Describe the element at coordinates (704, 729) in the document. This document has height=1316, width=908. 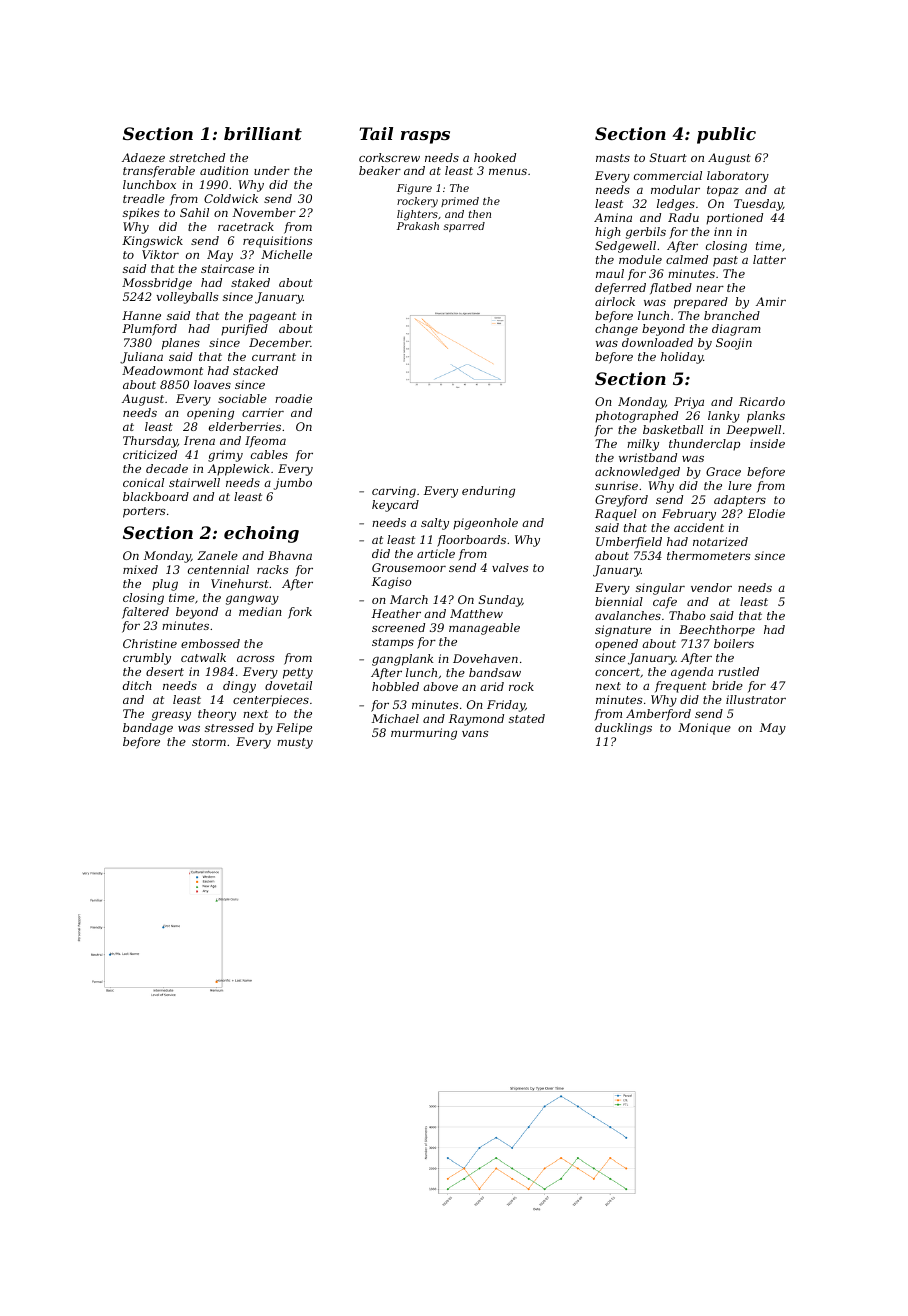
I see `Monique` at that location.
